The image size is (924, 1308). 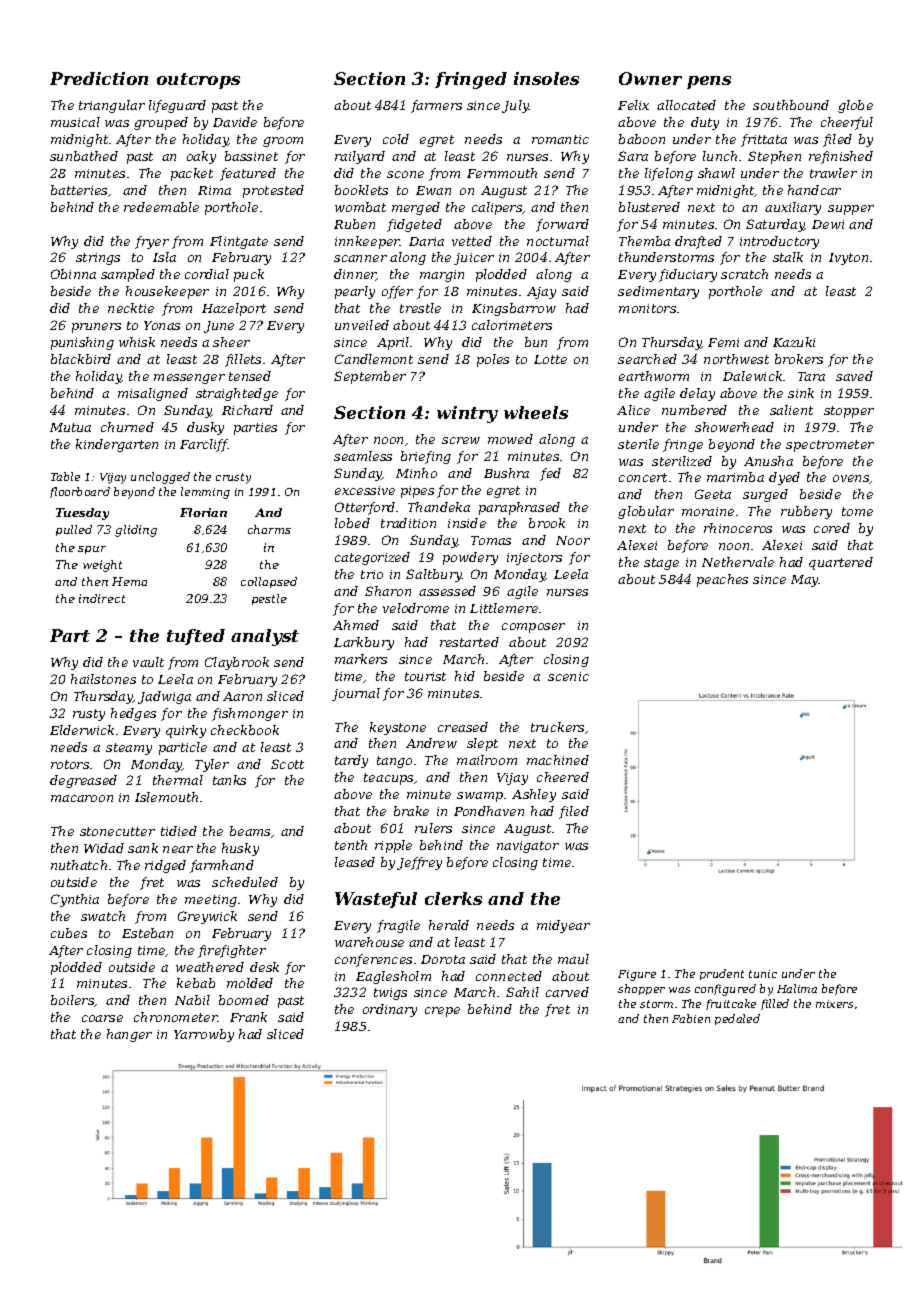 What do you see at coordinates (439, 507) in the screenshot?
I see `Thandeka` at bounding box center [439, 507].
